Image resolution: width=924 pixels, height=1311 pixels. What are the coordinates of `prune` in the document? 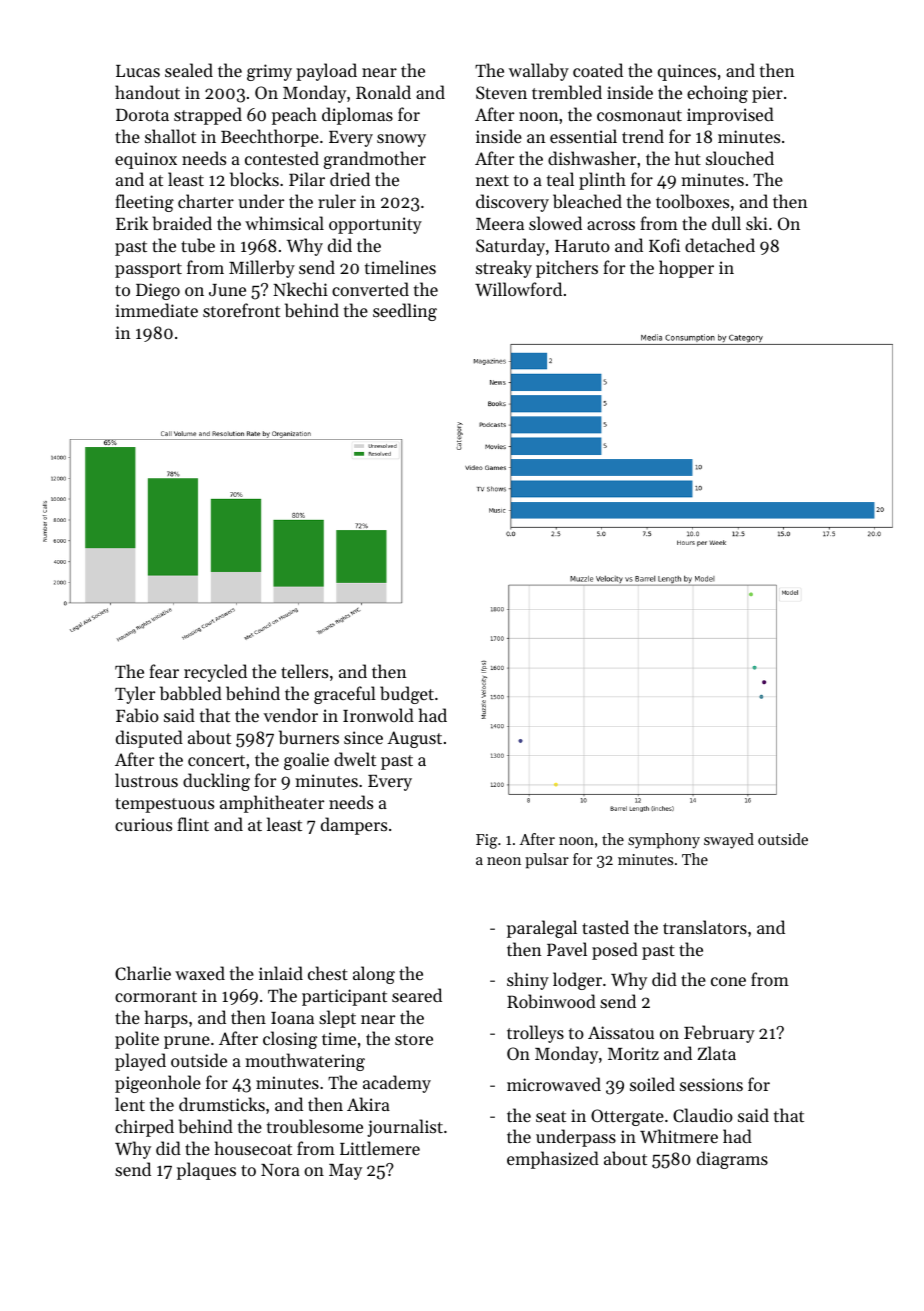 It's located at (187, 1042).
